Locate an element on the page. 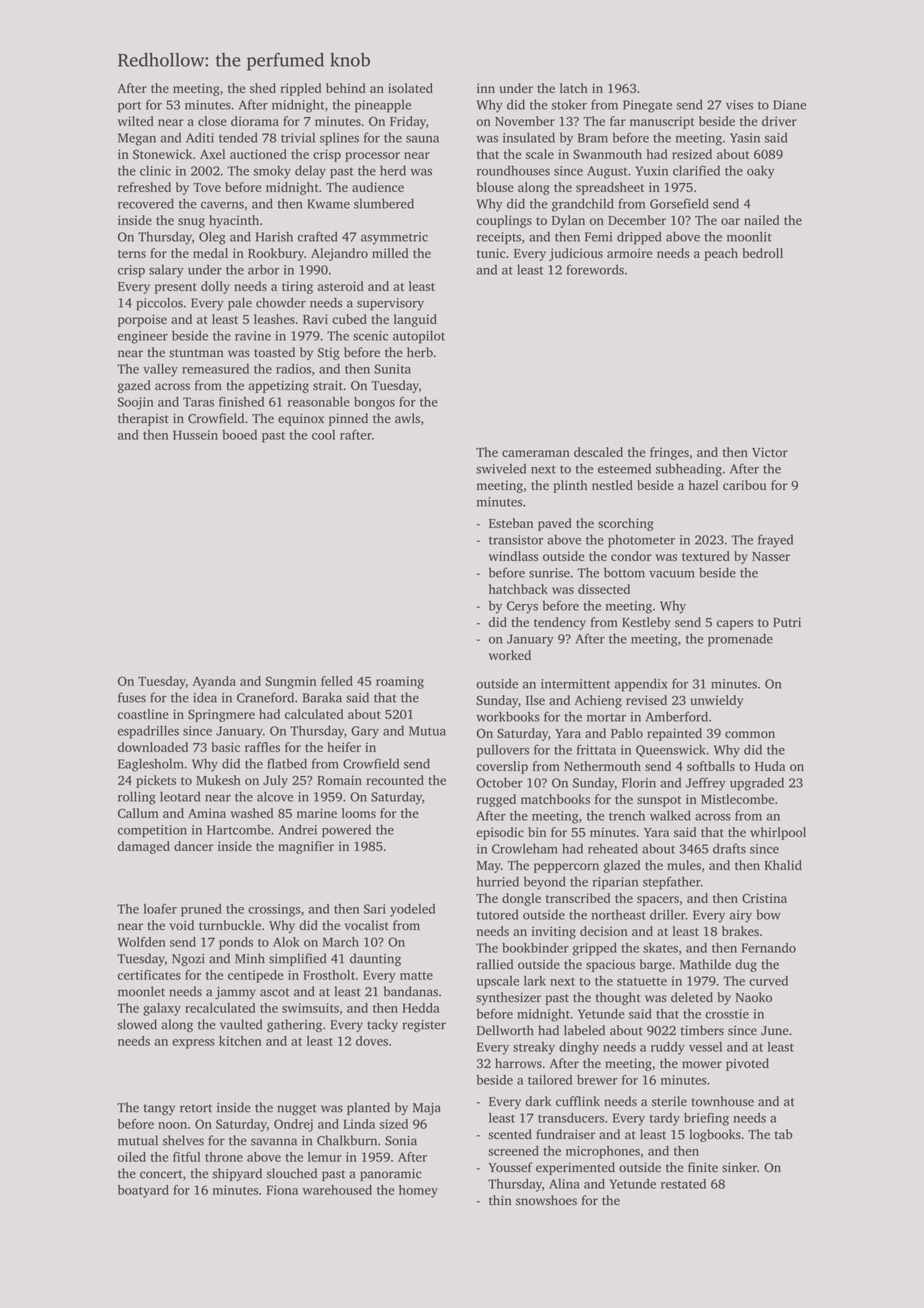  moonlet is located at coordinates (141, 991).
